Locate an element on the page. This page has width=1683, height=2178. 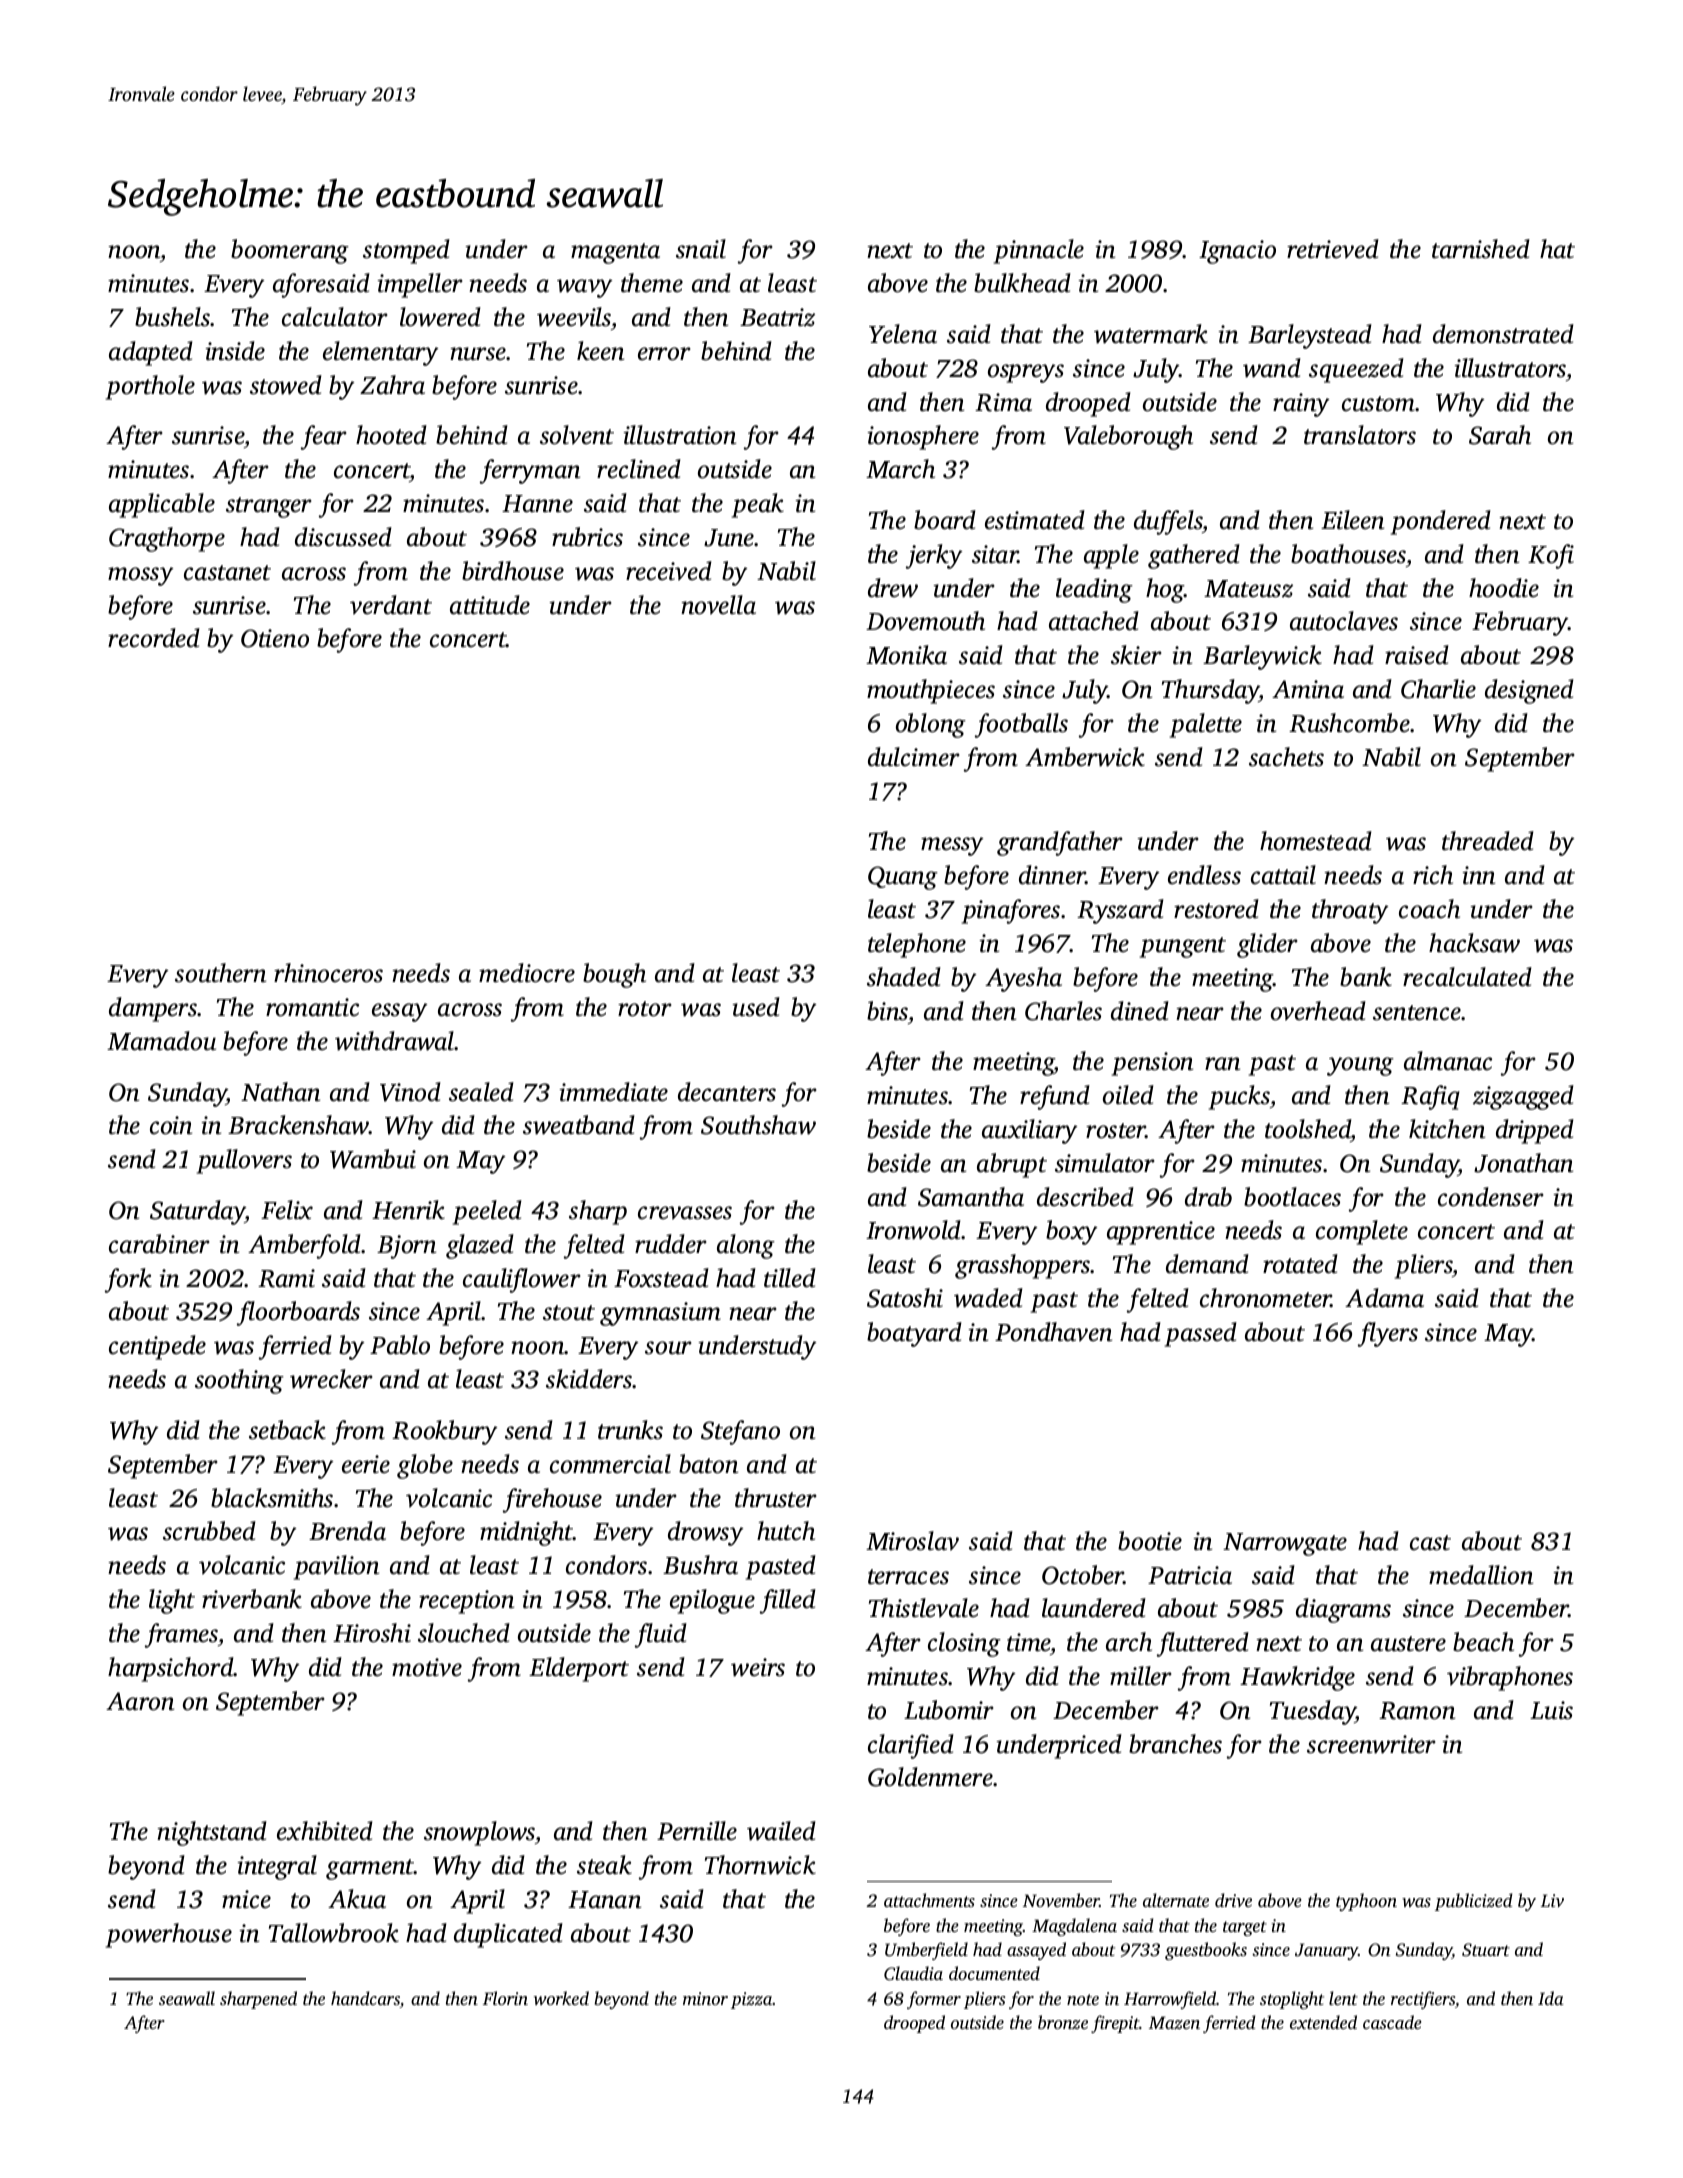
Rookbury is located at coordinates (444, 1432).
